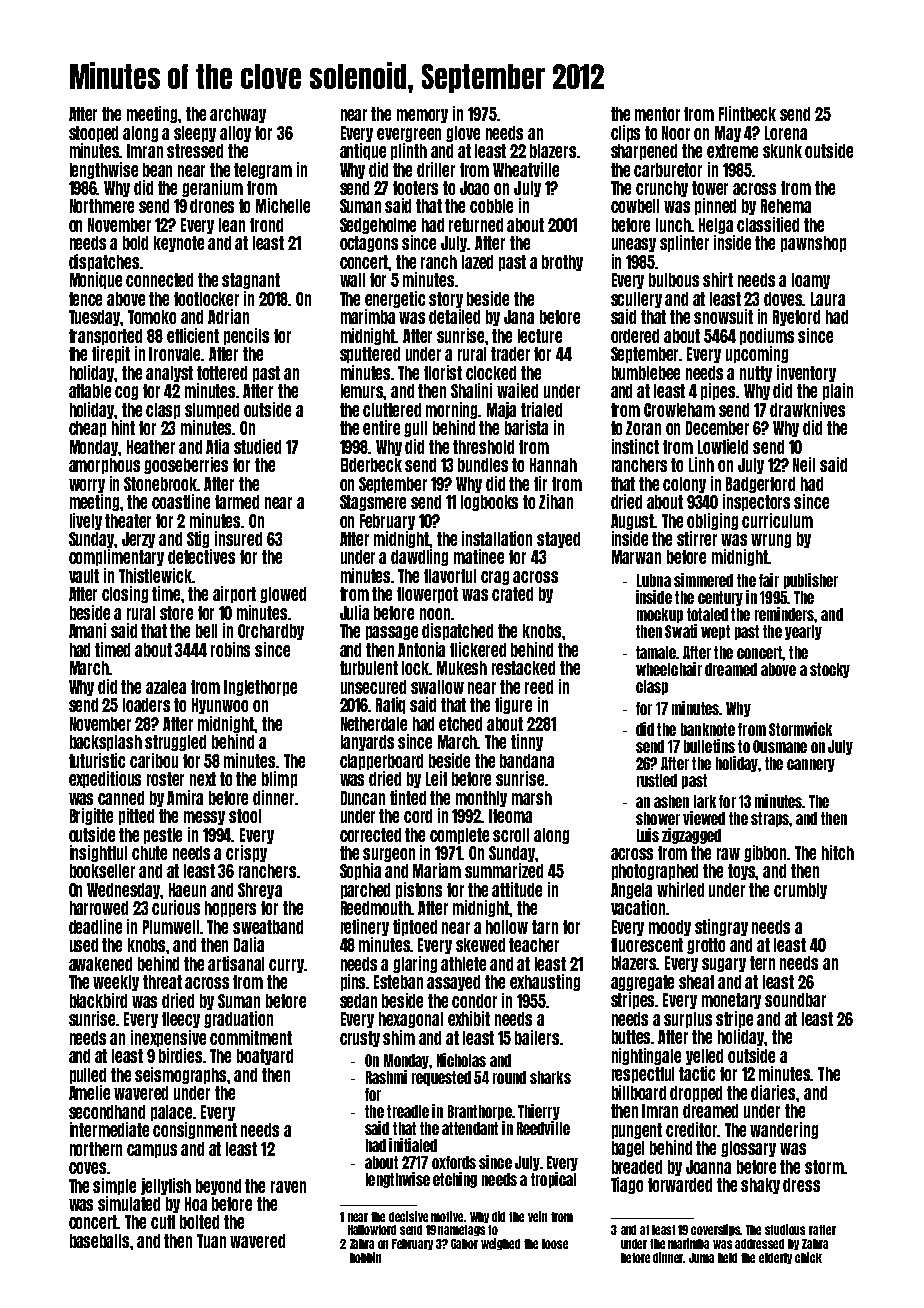  What do you see at coordinates (220, 706) in the screenshot?
I see `Hyunwoo` at bounding box center [220, 706].
